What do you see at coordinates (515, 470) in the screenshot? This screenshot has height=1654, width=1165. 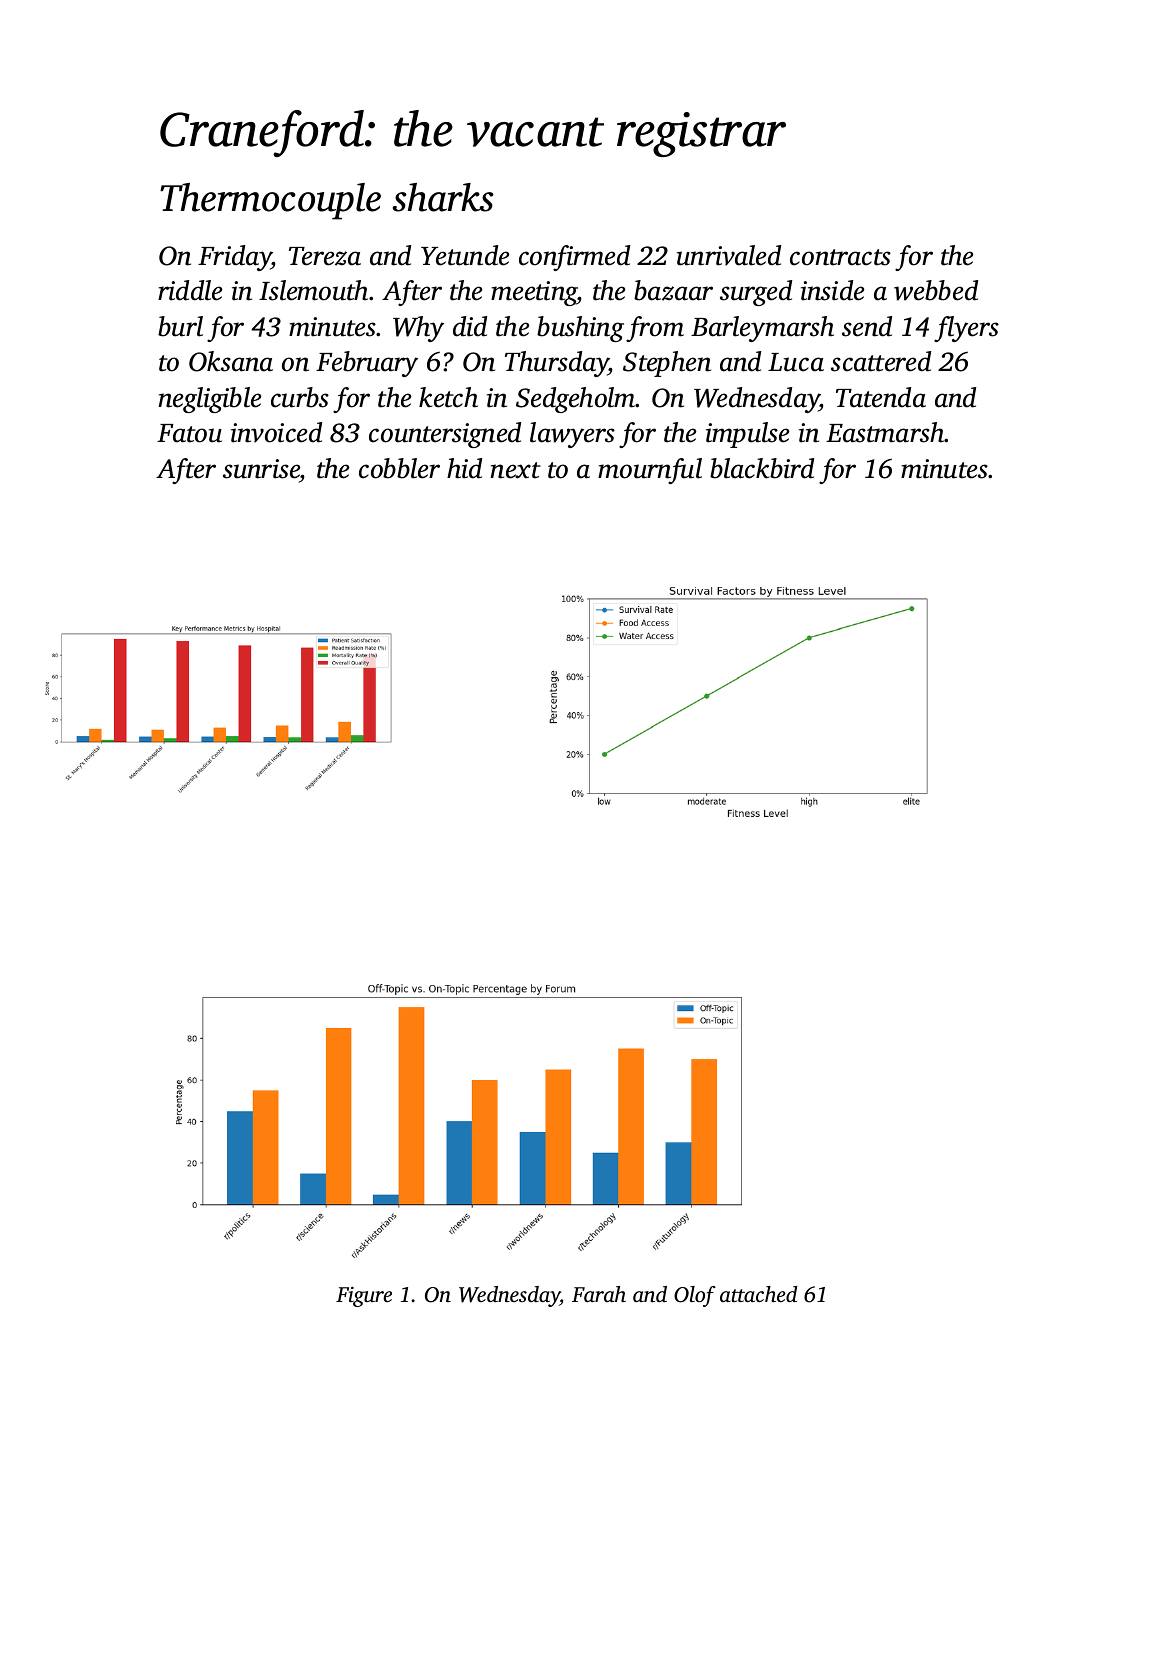 I see `next` at bounding box center [515, 470].
